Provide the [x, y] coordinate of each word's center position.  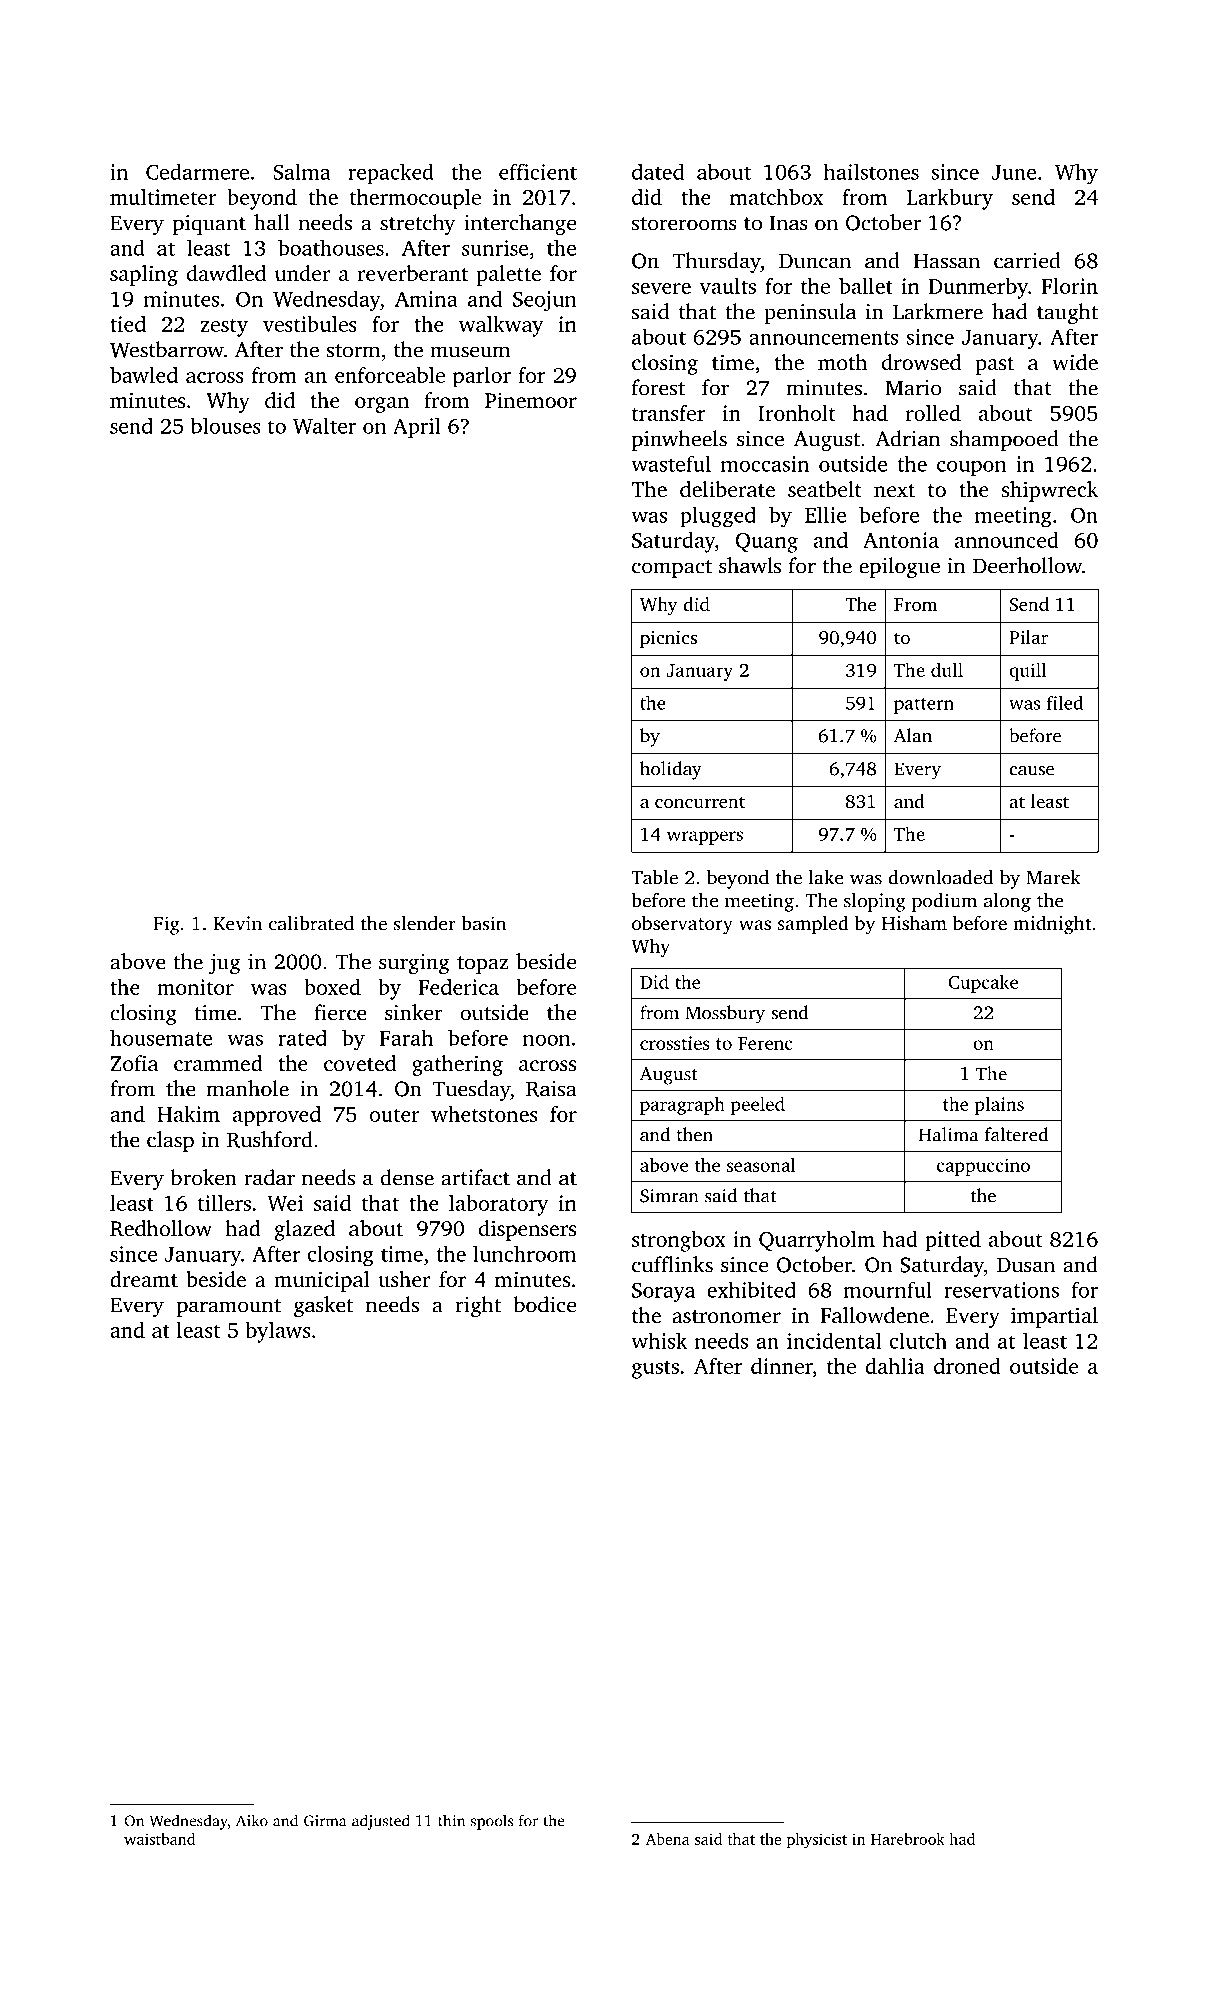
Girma [325, 1821]
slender [425, 923]
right [478, 1306]
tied [128, 324]
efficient [538, 171]
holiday [671, 770]
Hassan [947, 261]
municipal [322, 1281]
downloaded [940, 877]
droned [967, 1366]
